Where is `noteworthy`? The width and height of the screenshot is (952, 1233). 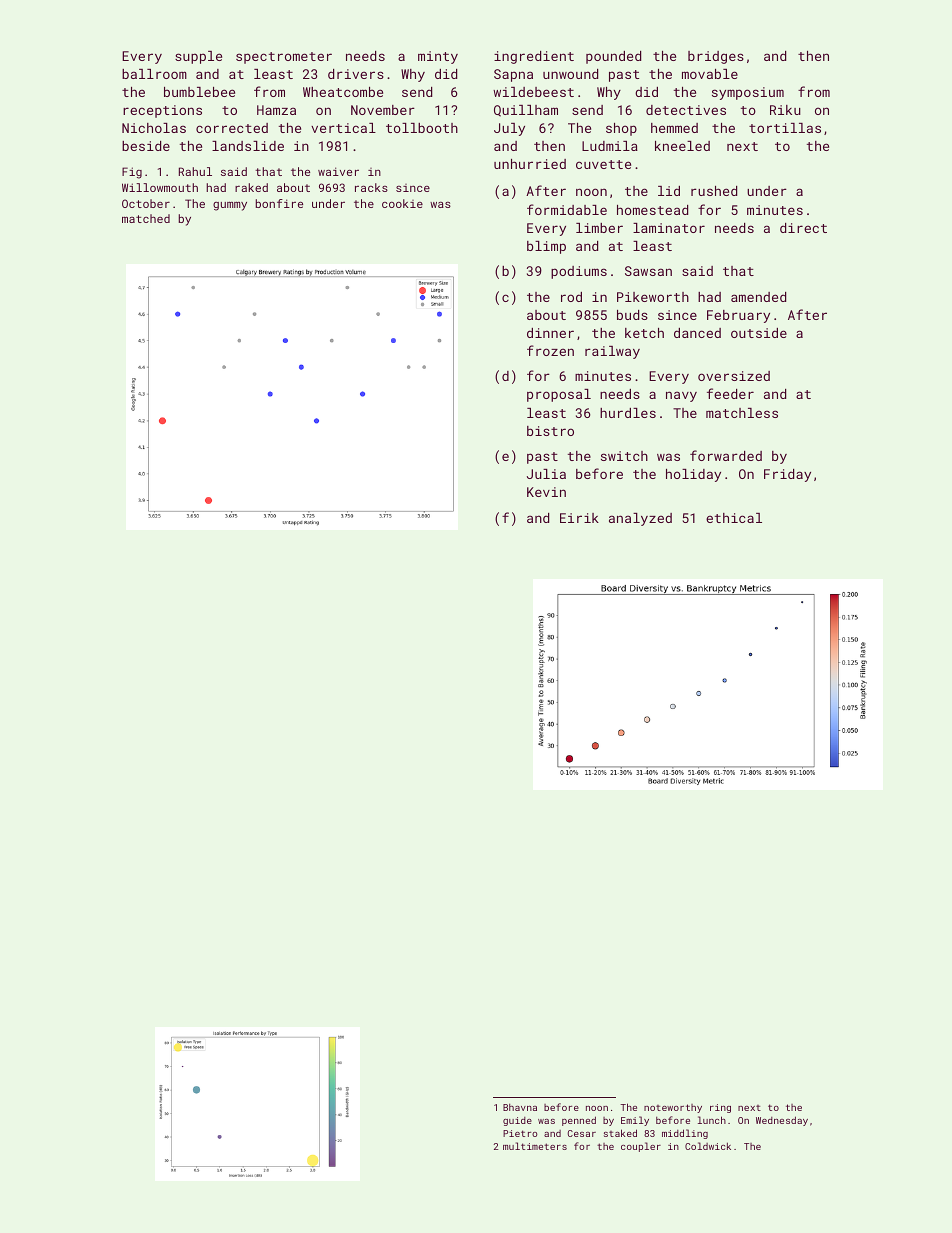 noteworthy is located at coordinates (673, 1108).
